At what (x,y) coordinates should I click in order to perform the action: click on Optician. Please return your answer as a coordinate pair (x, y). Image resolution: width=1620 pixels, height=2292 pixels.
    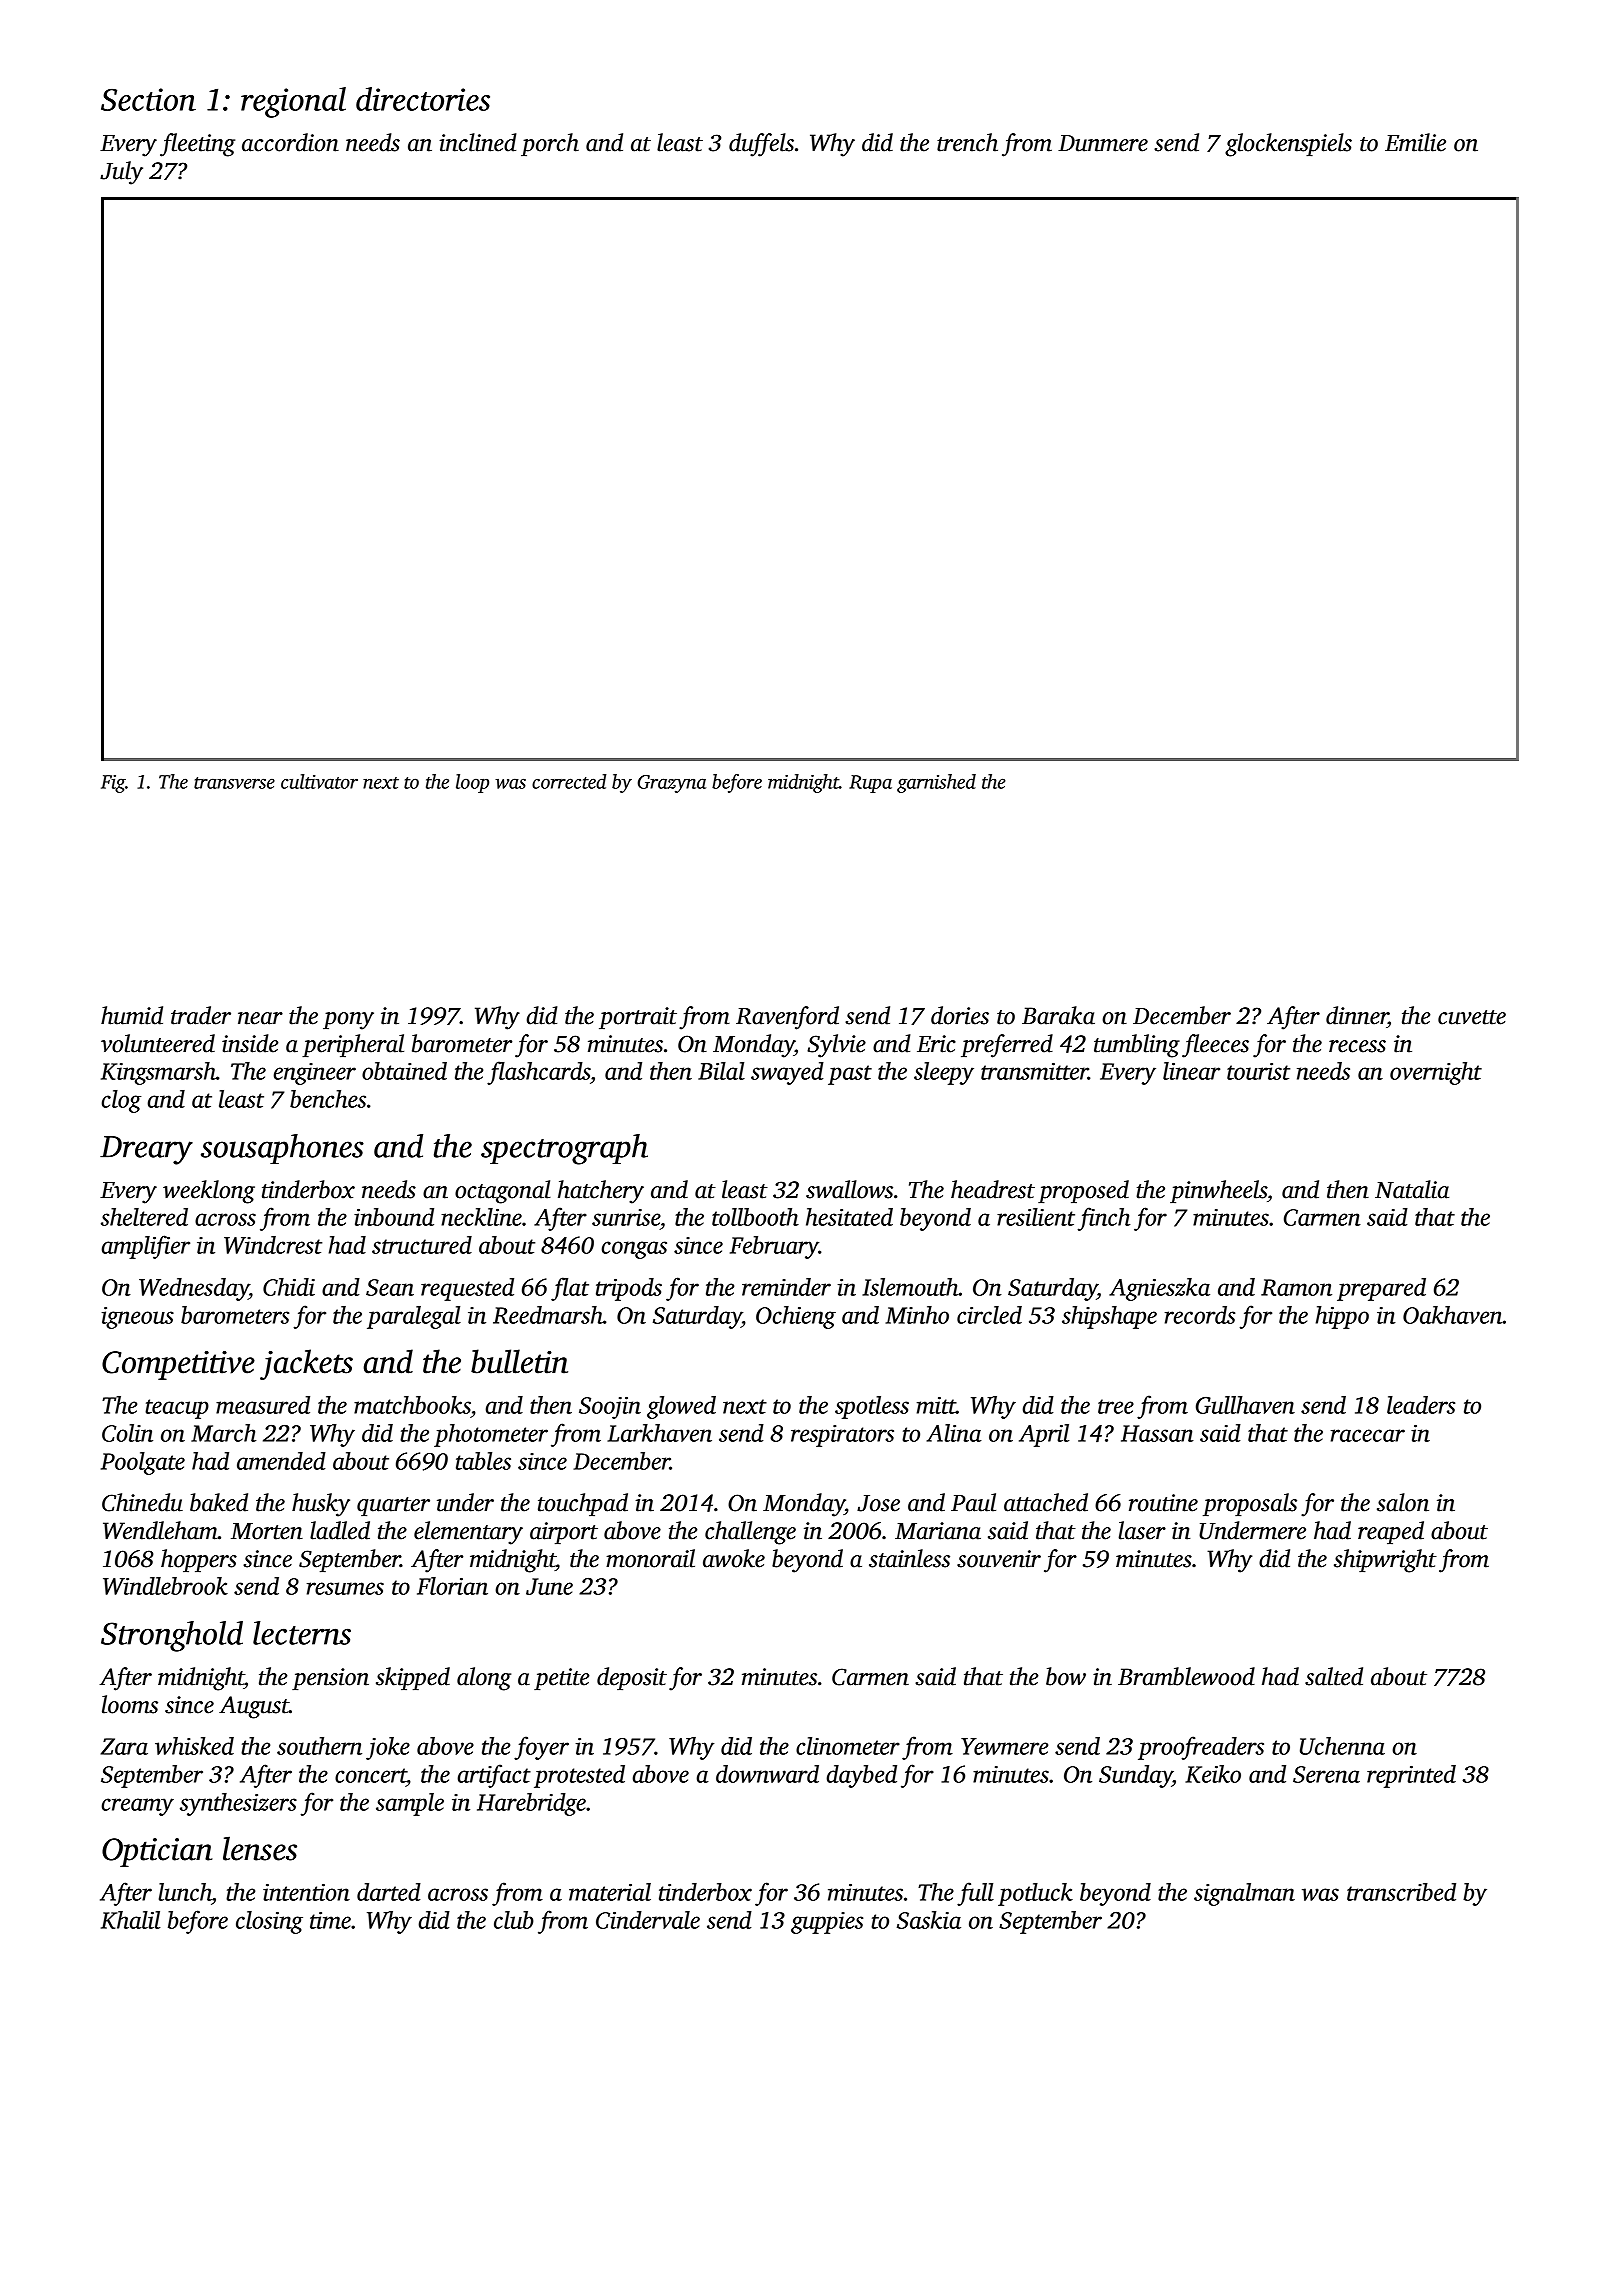
    Looking at the image, I should click on (157, 1852).
